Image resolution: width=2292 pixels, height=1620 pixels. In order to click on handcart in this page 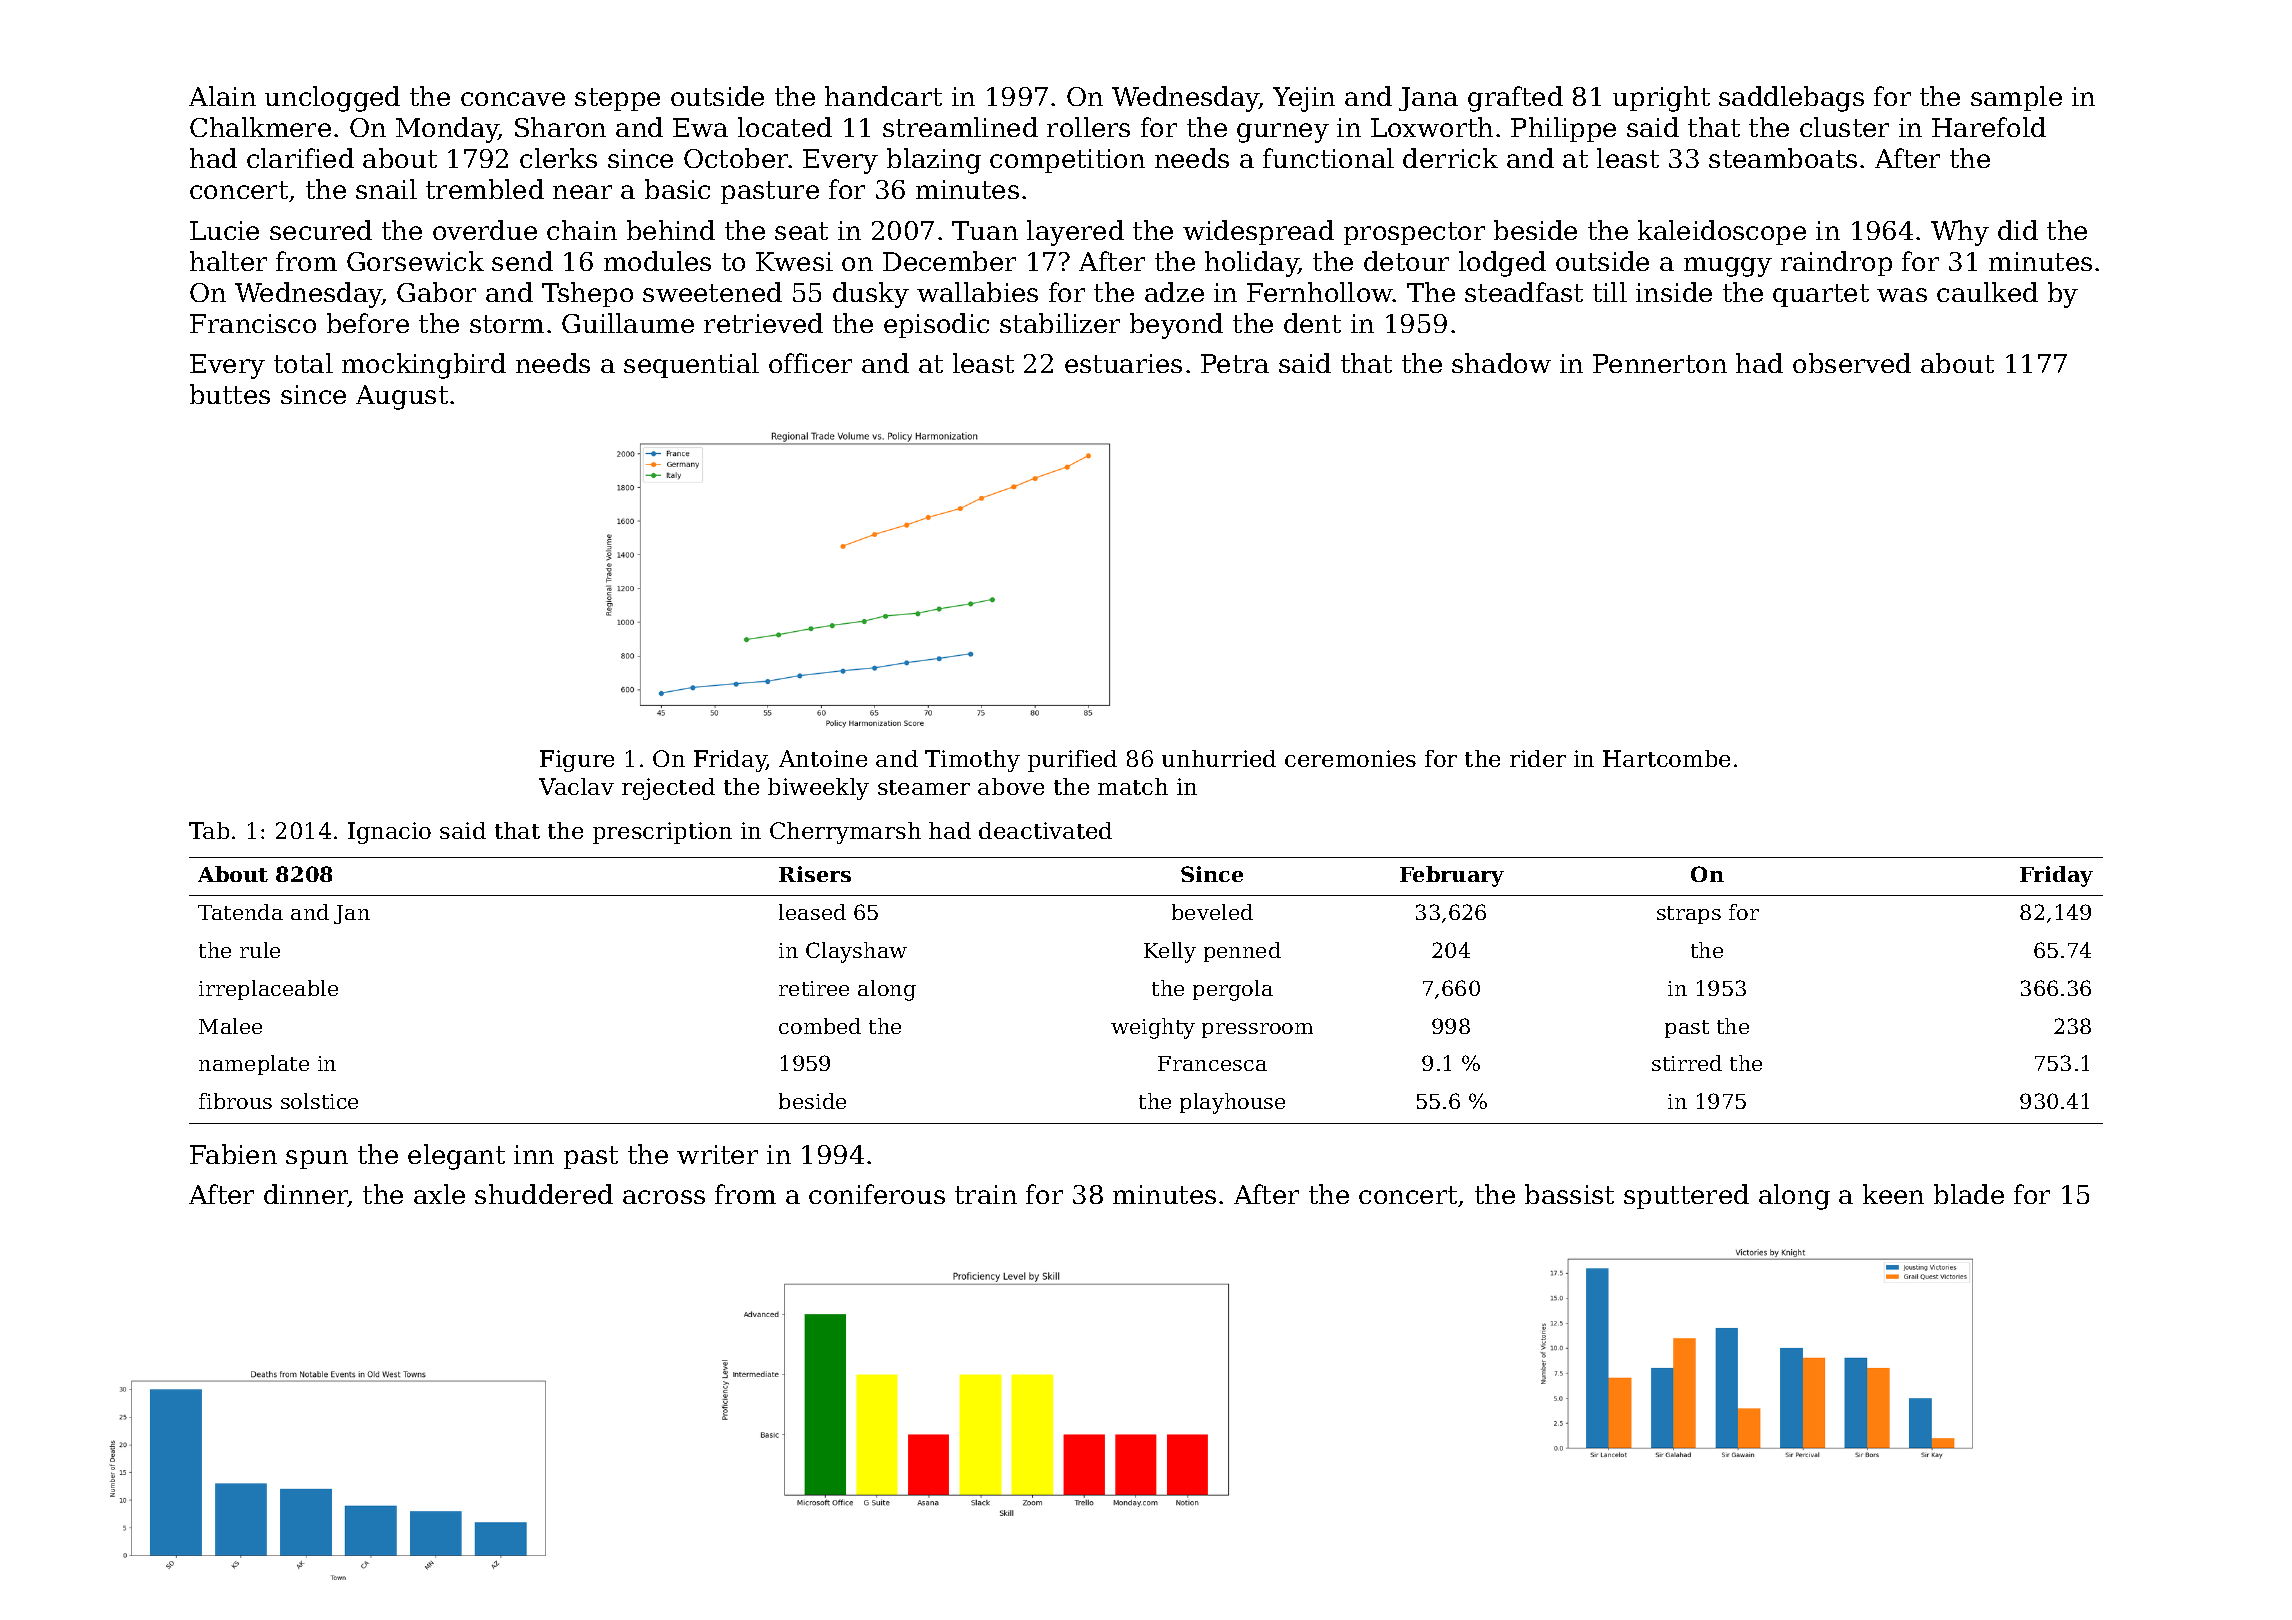, I will do `click(883, 96)`.
